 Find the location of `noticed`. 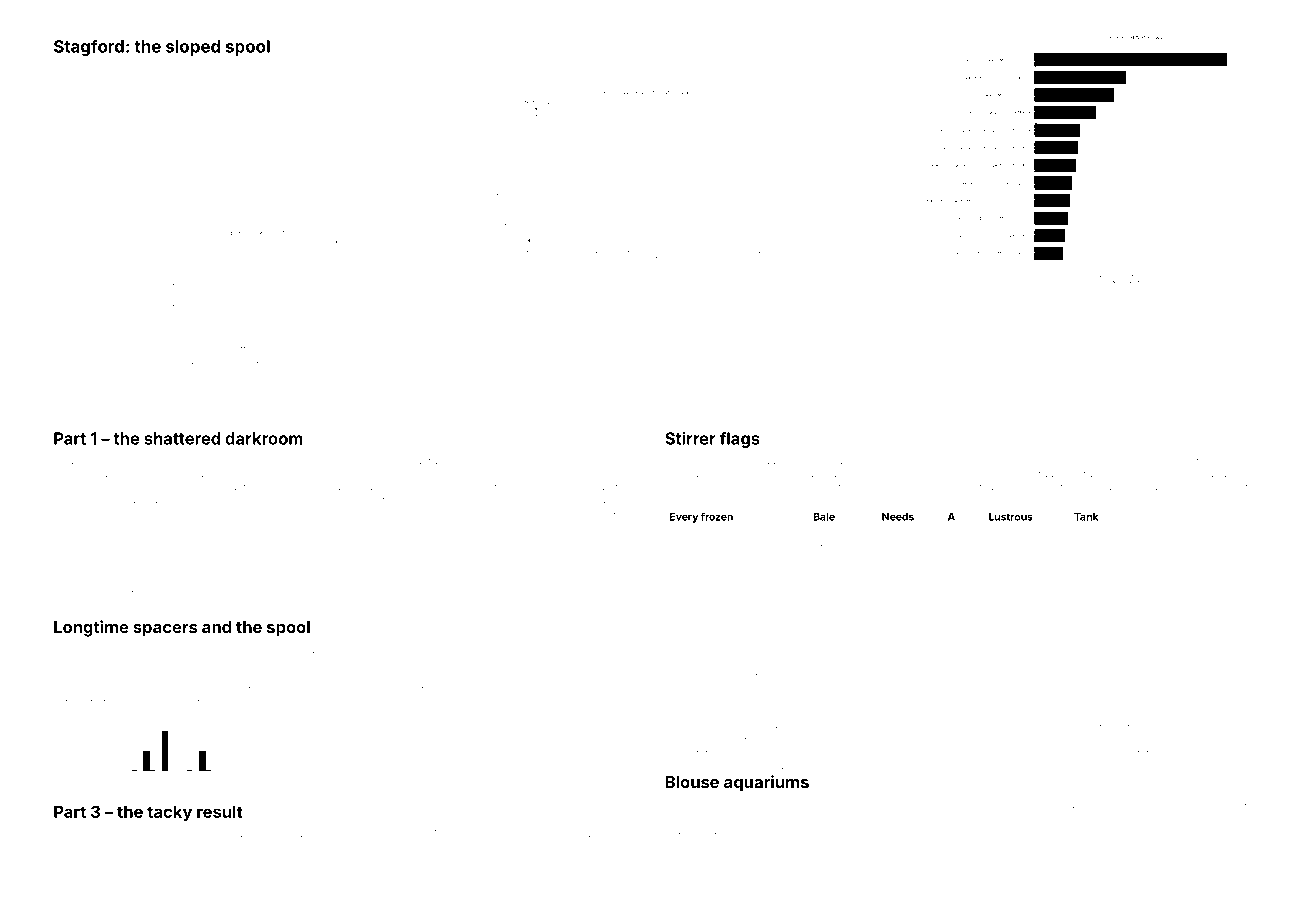

noticed is located at coordinates (115, 593).
